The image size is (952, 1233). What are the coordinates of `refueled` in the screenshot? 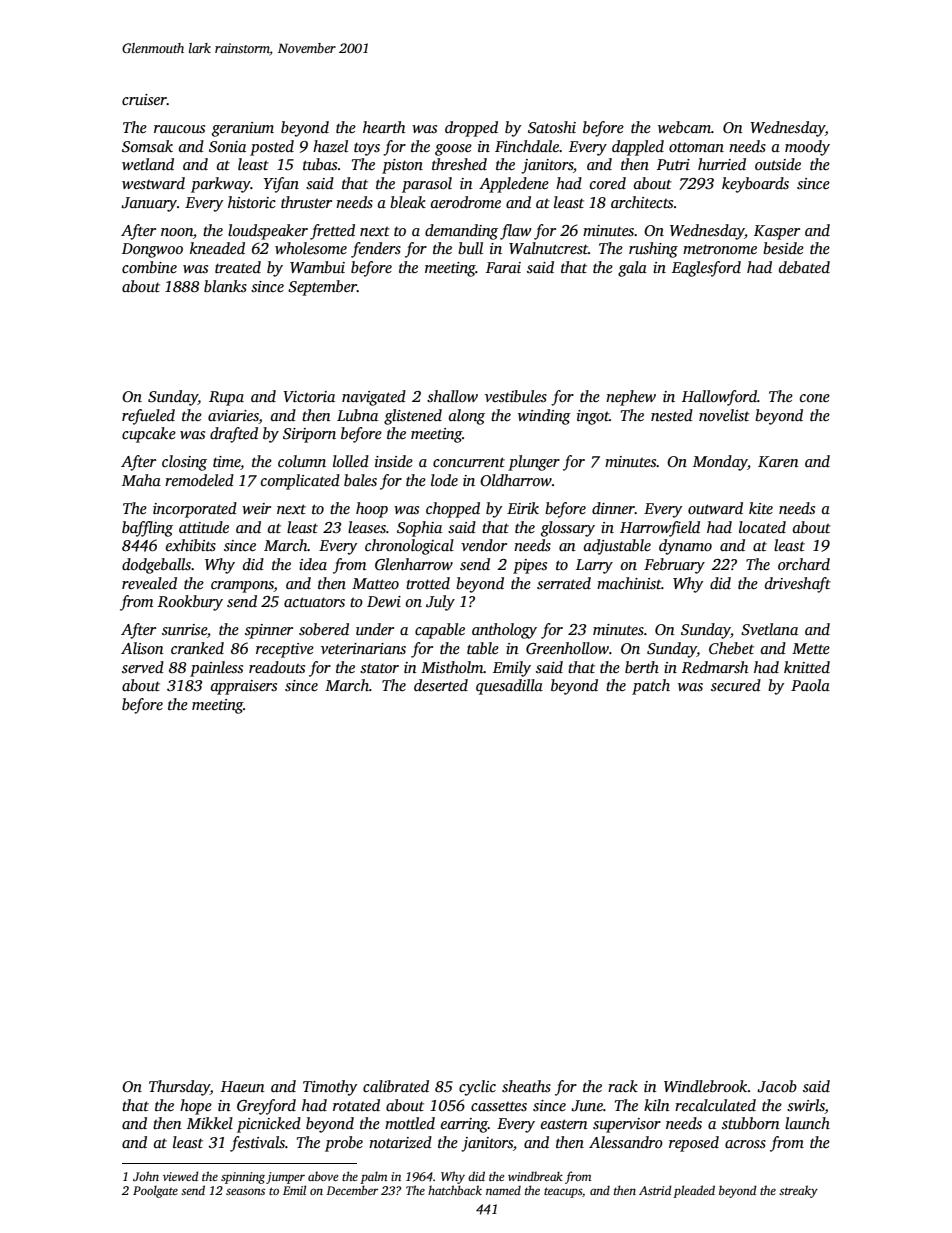 It's located at (148, 417).
